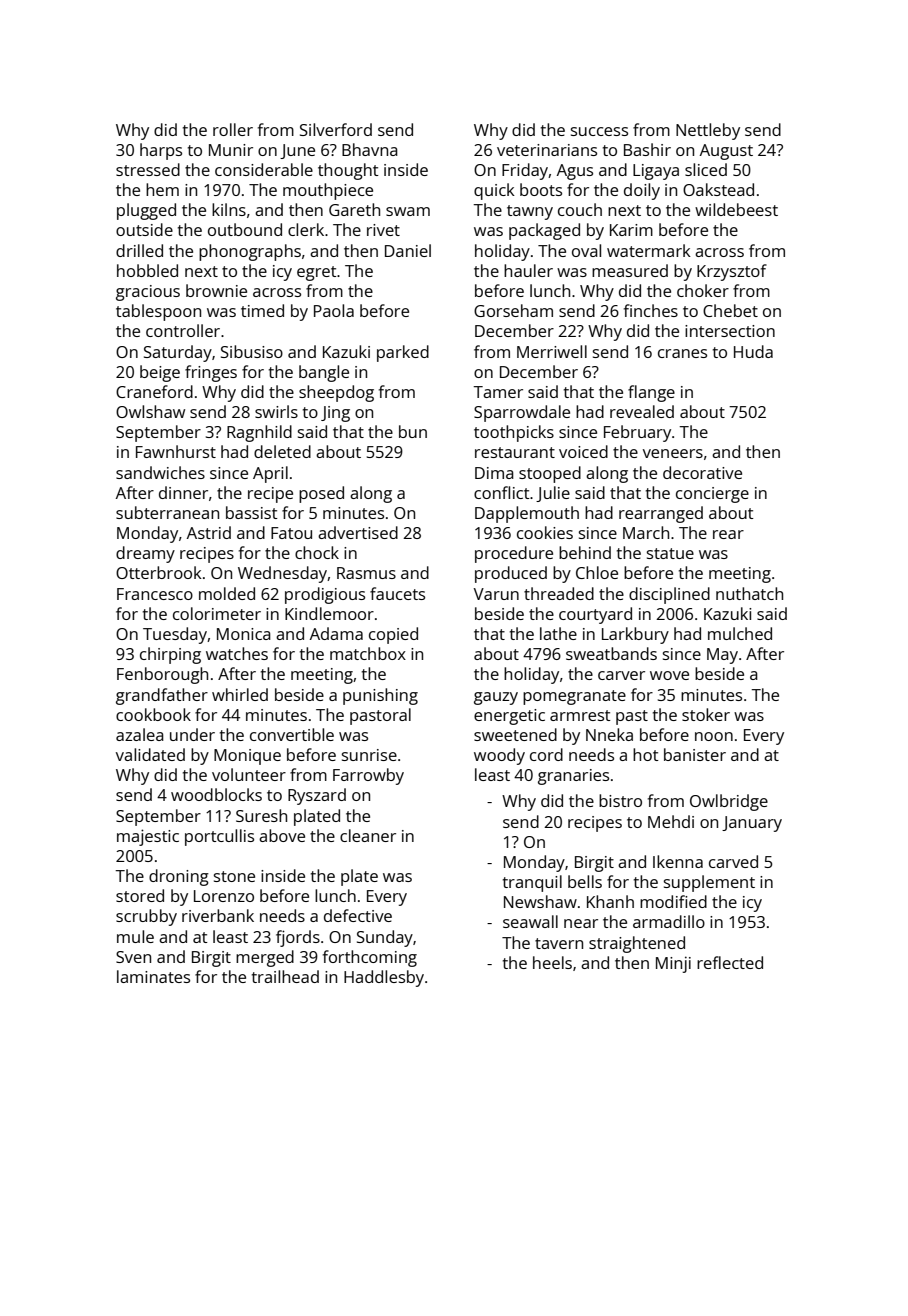 The image size is (908, 1316). What do you see at coordinates (153, 976) in the screenshot?
I see `laminates` at bounding box center [153, 976].
